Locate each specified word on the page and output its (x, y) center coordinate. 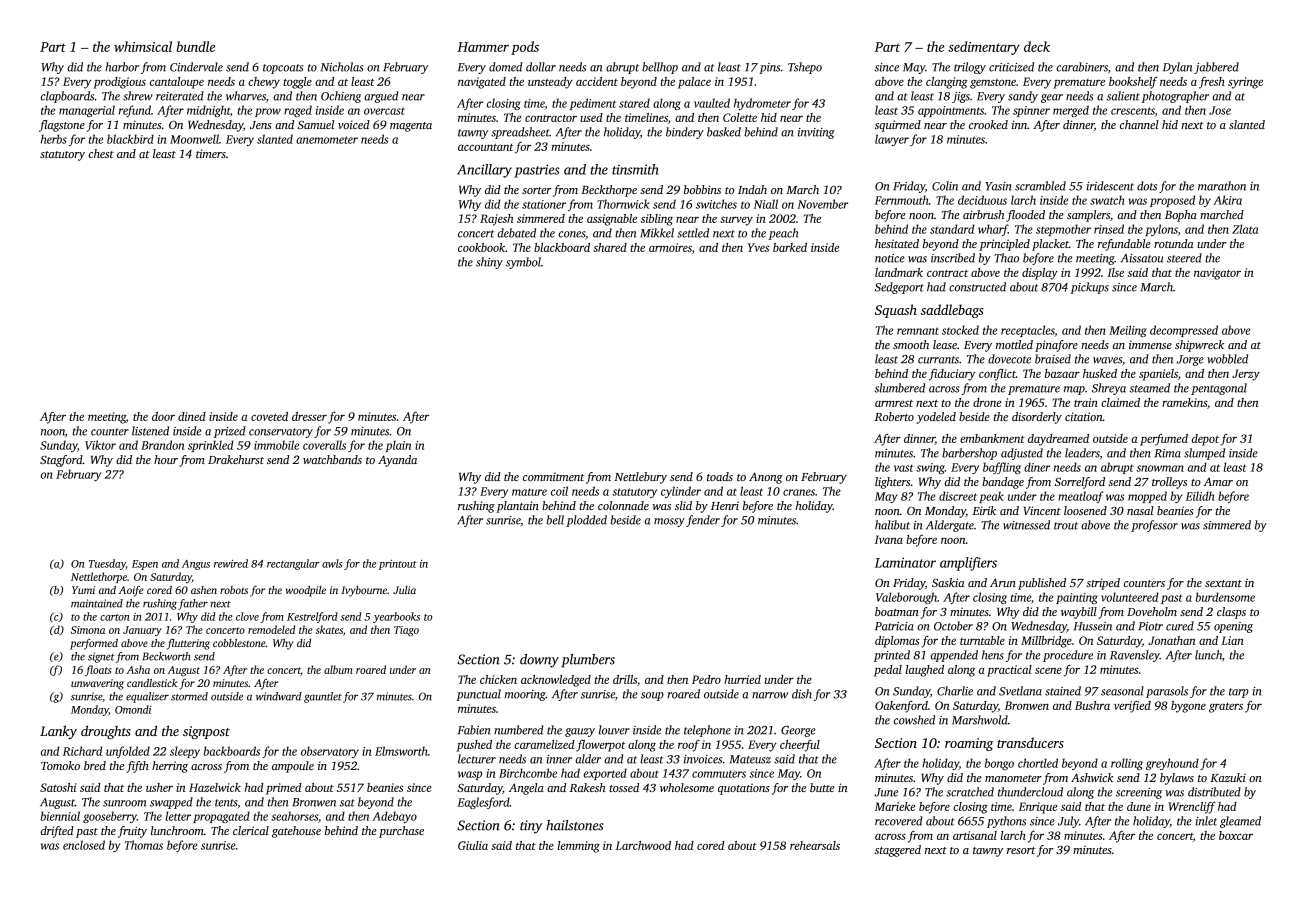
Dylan (1177, 68)
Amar (1218, 481)
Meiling (1127, 331)
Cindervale (196, 67)
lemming (579, 847)
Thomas (144, 845)
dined (192, 416)
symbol (523, 263)
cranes (799, 492)
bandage (1003, 483)
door (163, 416)
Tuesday (107, 564)
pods (525, 48)
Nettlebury (640, 478)
